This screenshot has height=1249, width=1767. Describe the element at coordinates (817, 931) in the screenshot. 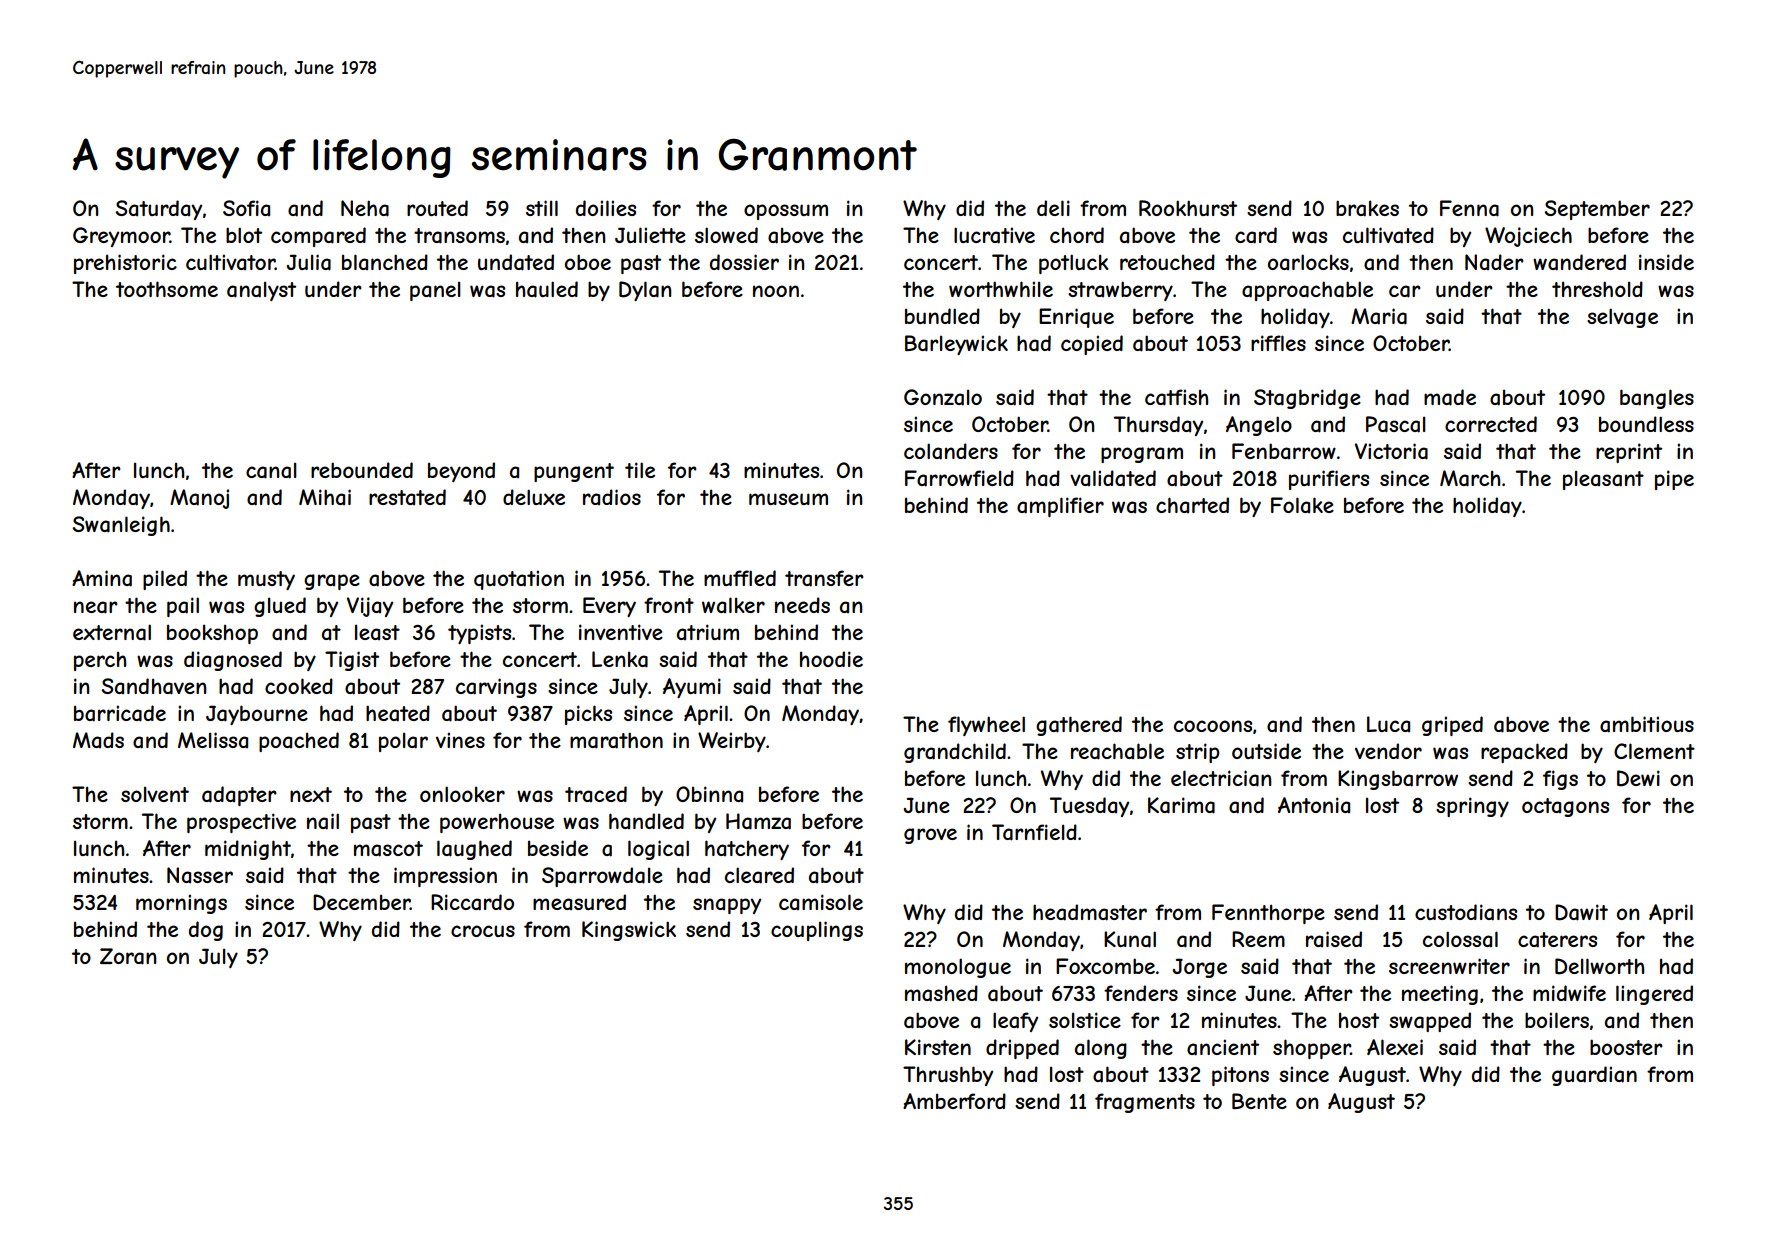

I see `couplings` at that location.
